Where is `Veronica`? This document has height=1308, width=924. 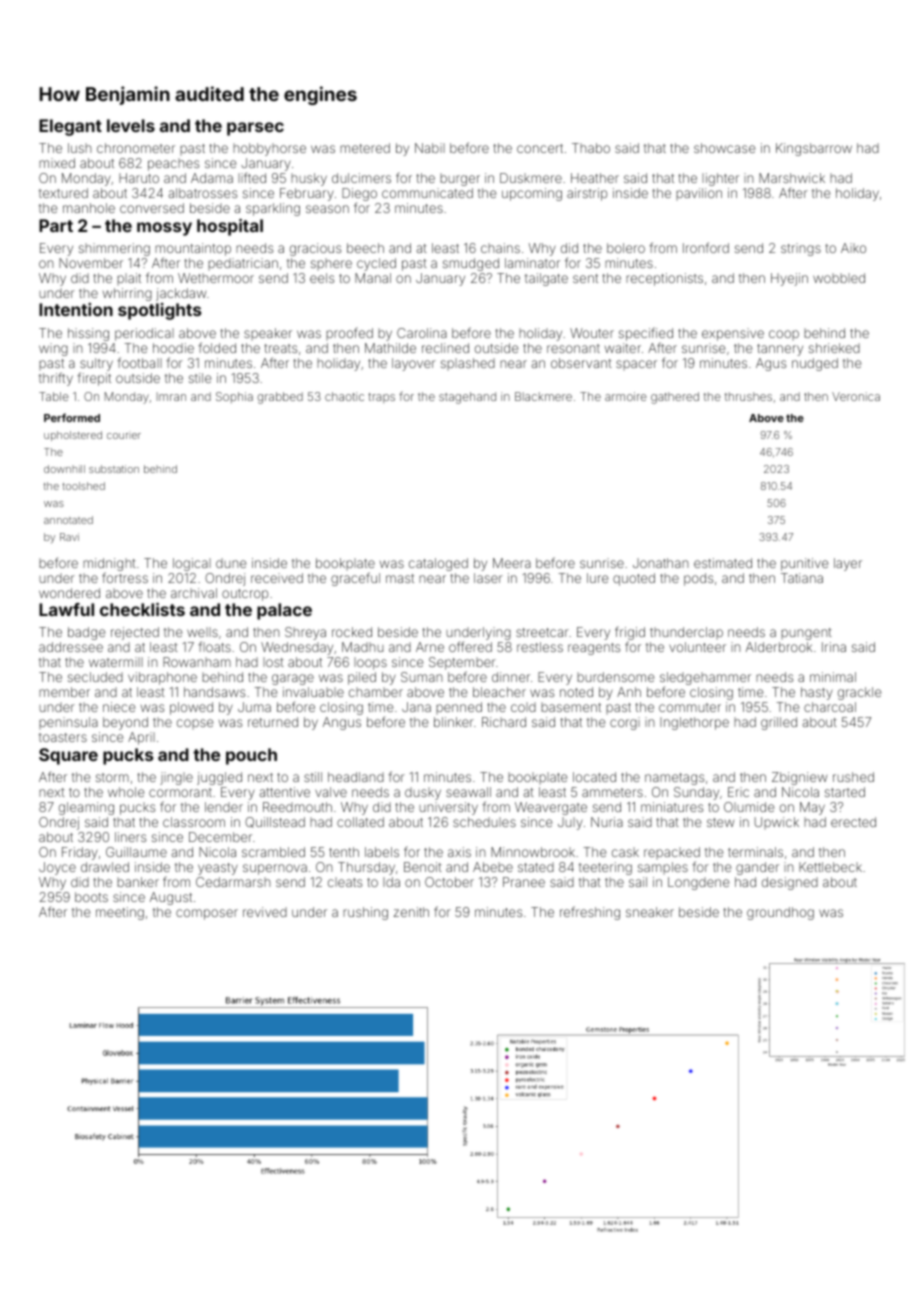 Veronica is located at coordinates (856, 396).
